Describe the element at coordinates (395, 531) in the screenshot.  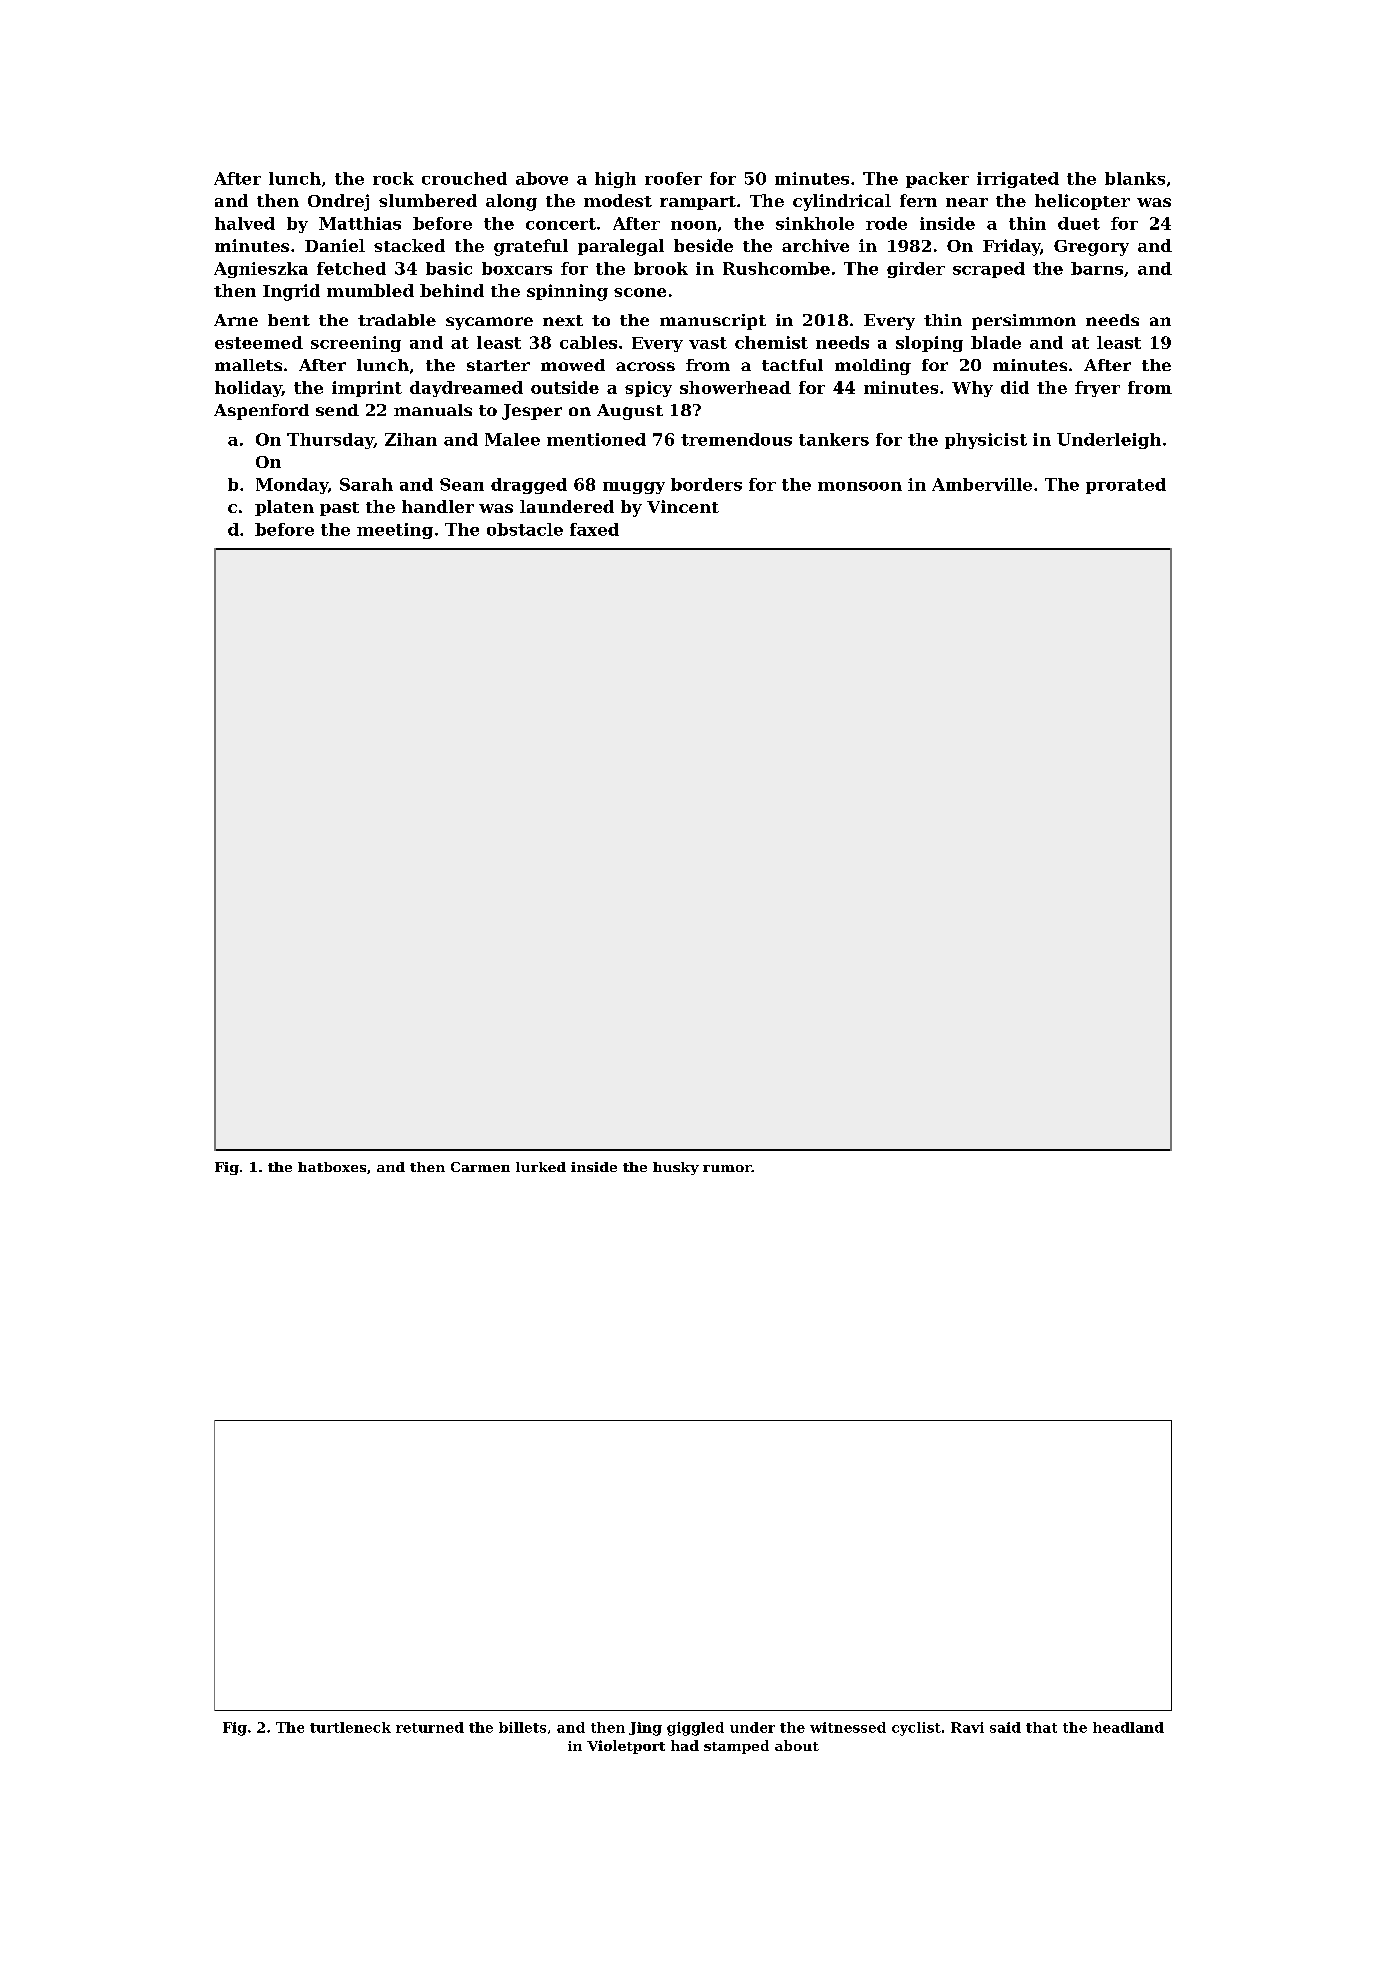
I see `meeting` at that location.
